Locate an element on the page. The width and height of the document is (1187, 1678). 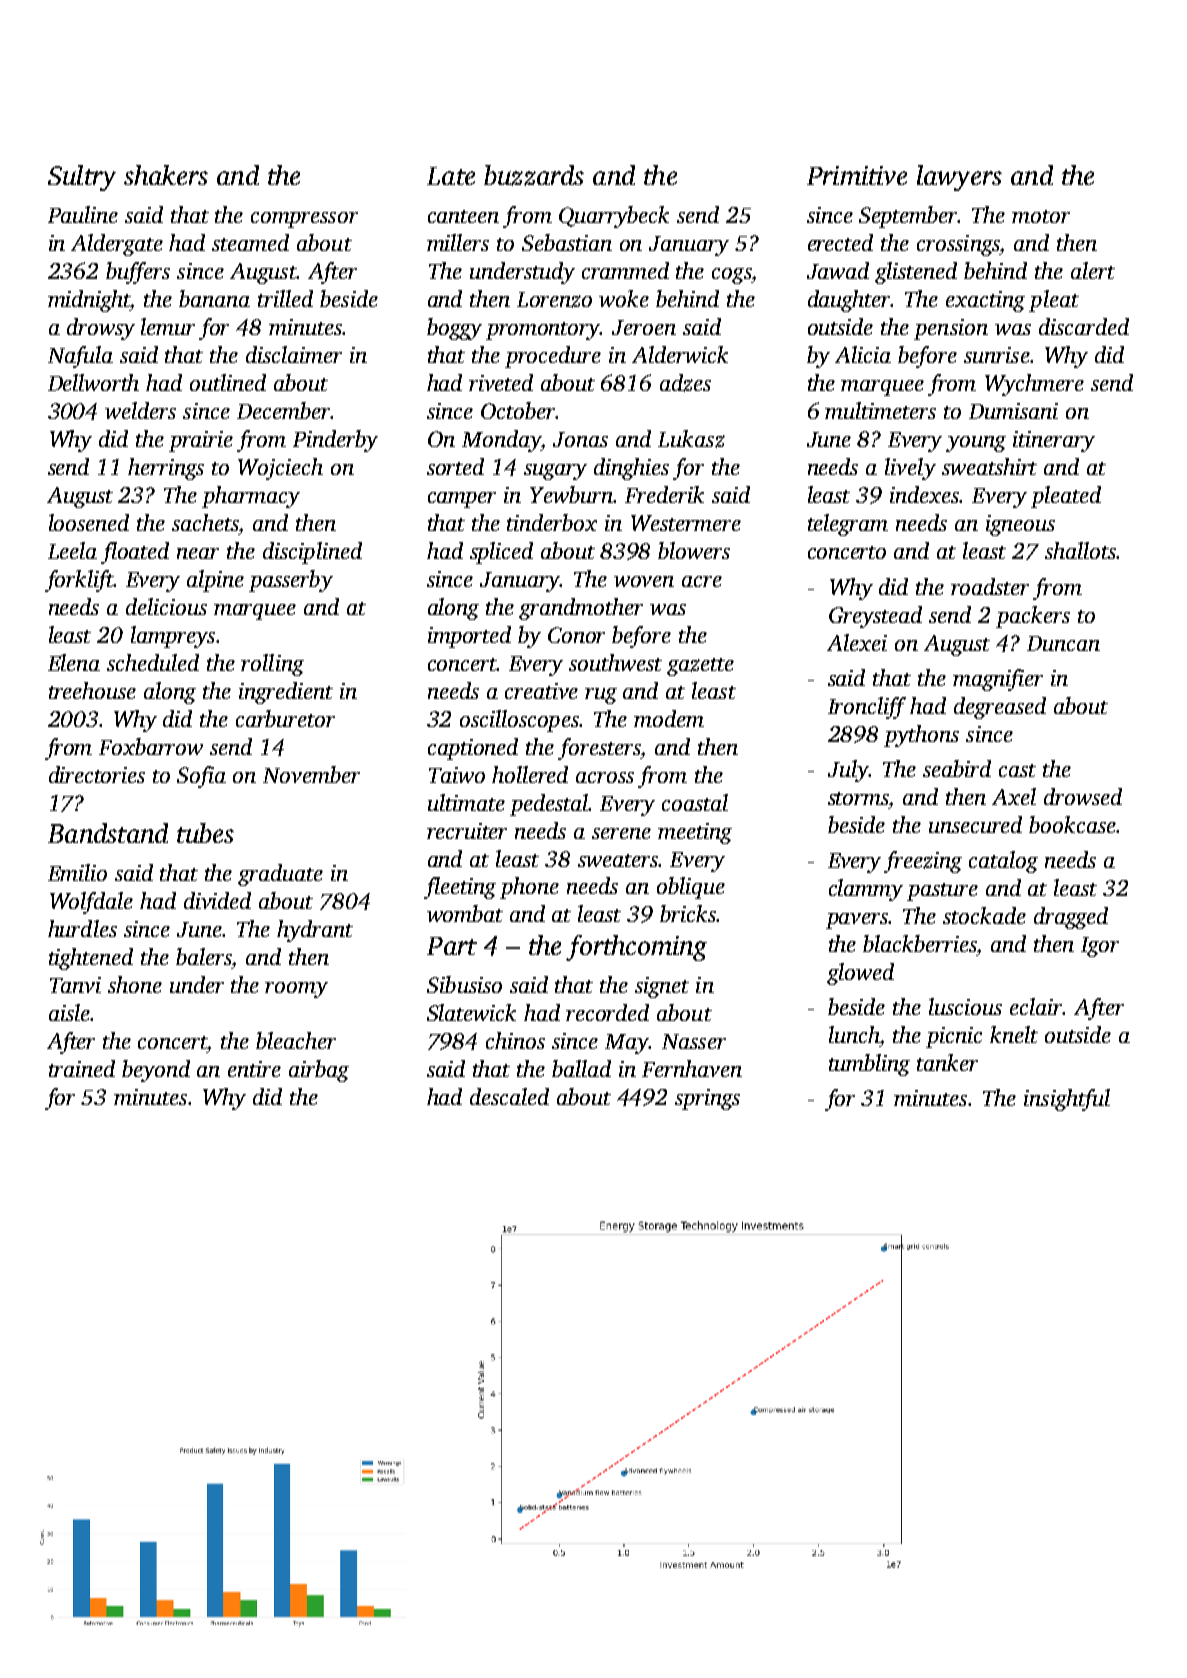
itinerary is located at coordinates (1054, 441).
